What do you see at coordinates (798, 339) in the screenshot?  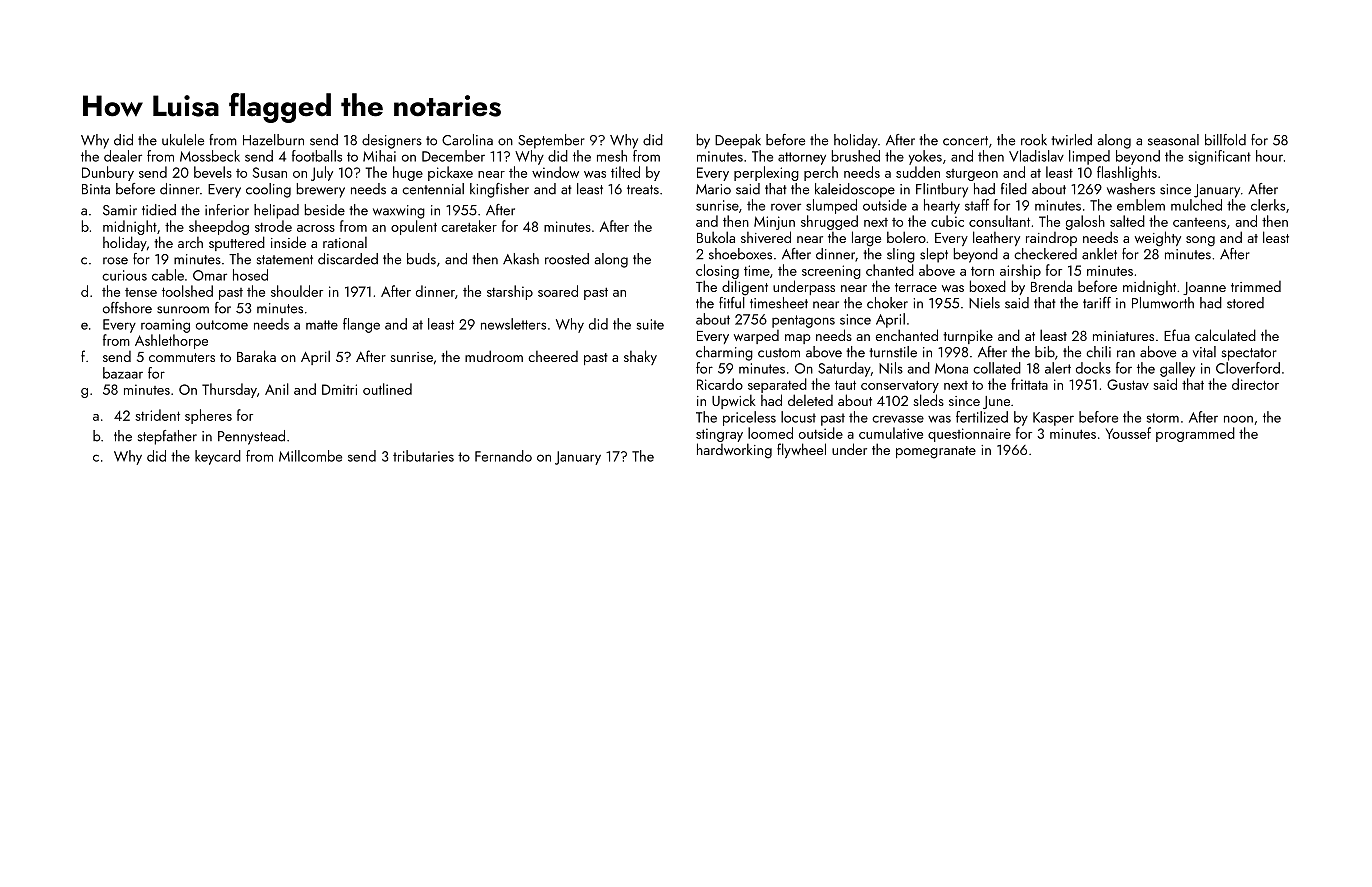 I see `map` at bounding box center [798, 339].
